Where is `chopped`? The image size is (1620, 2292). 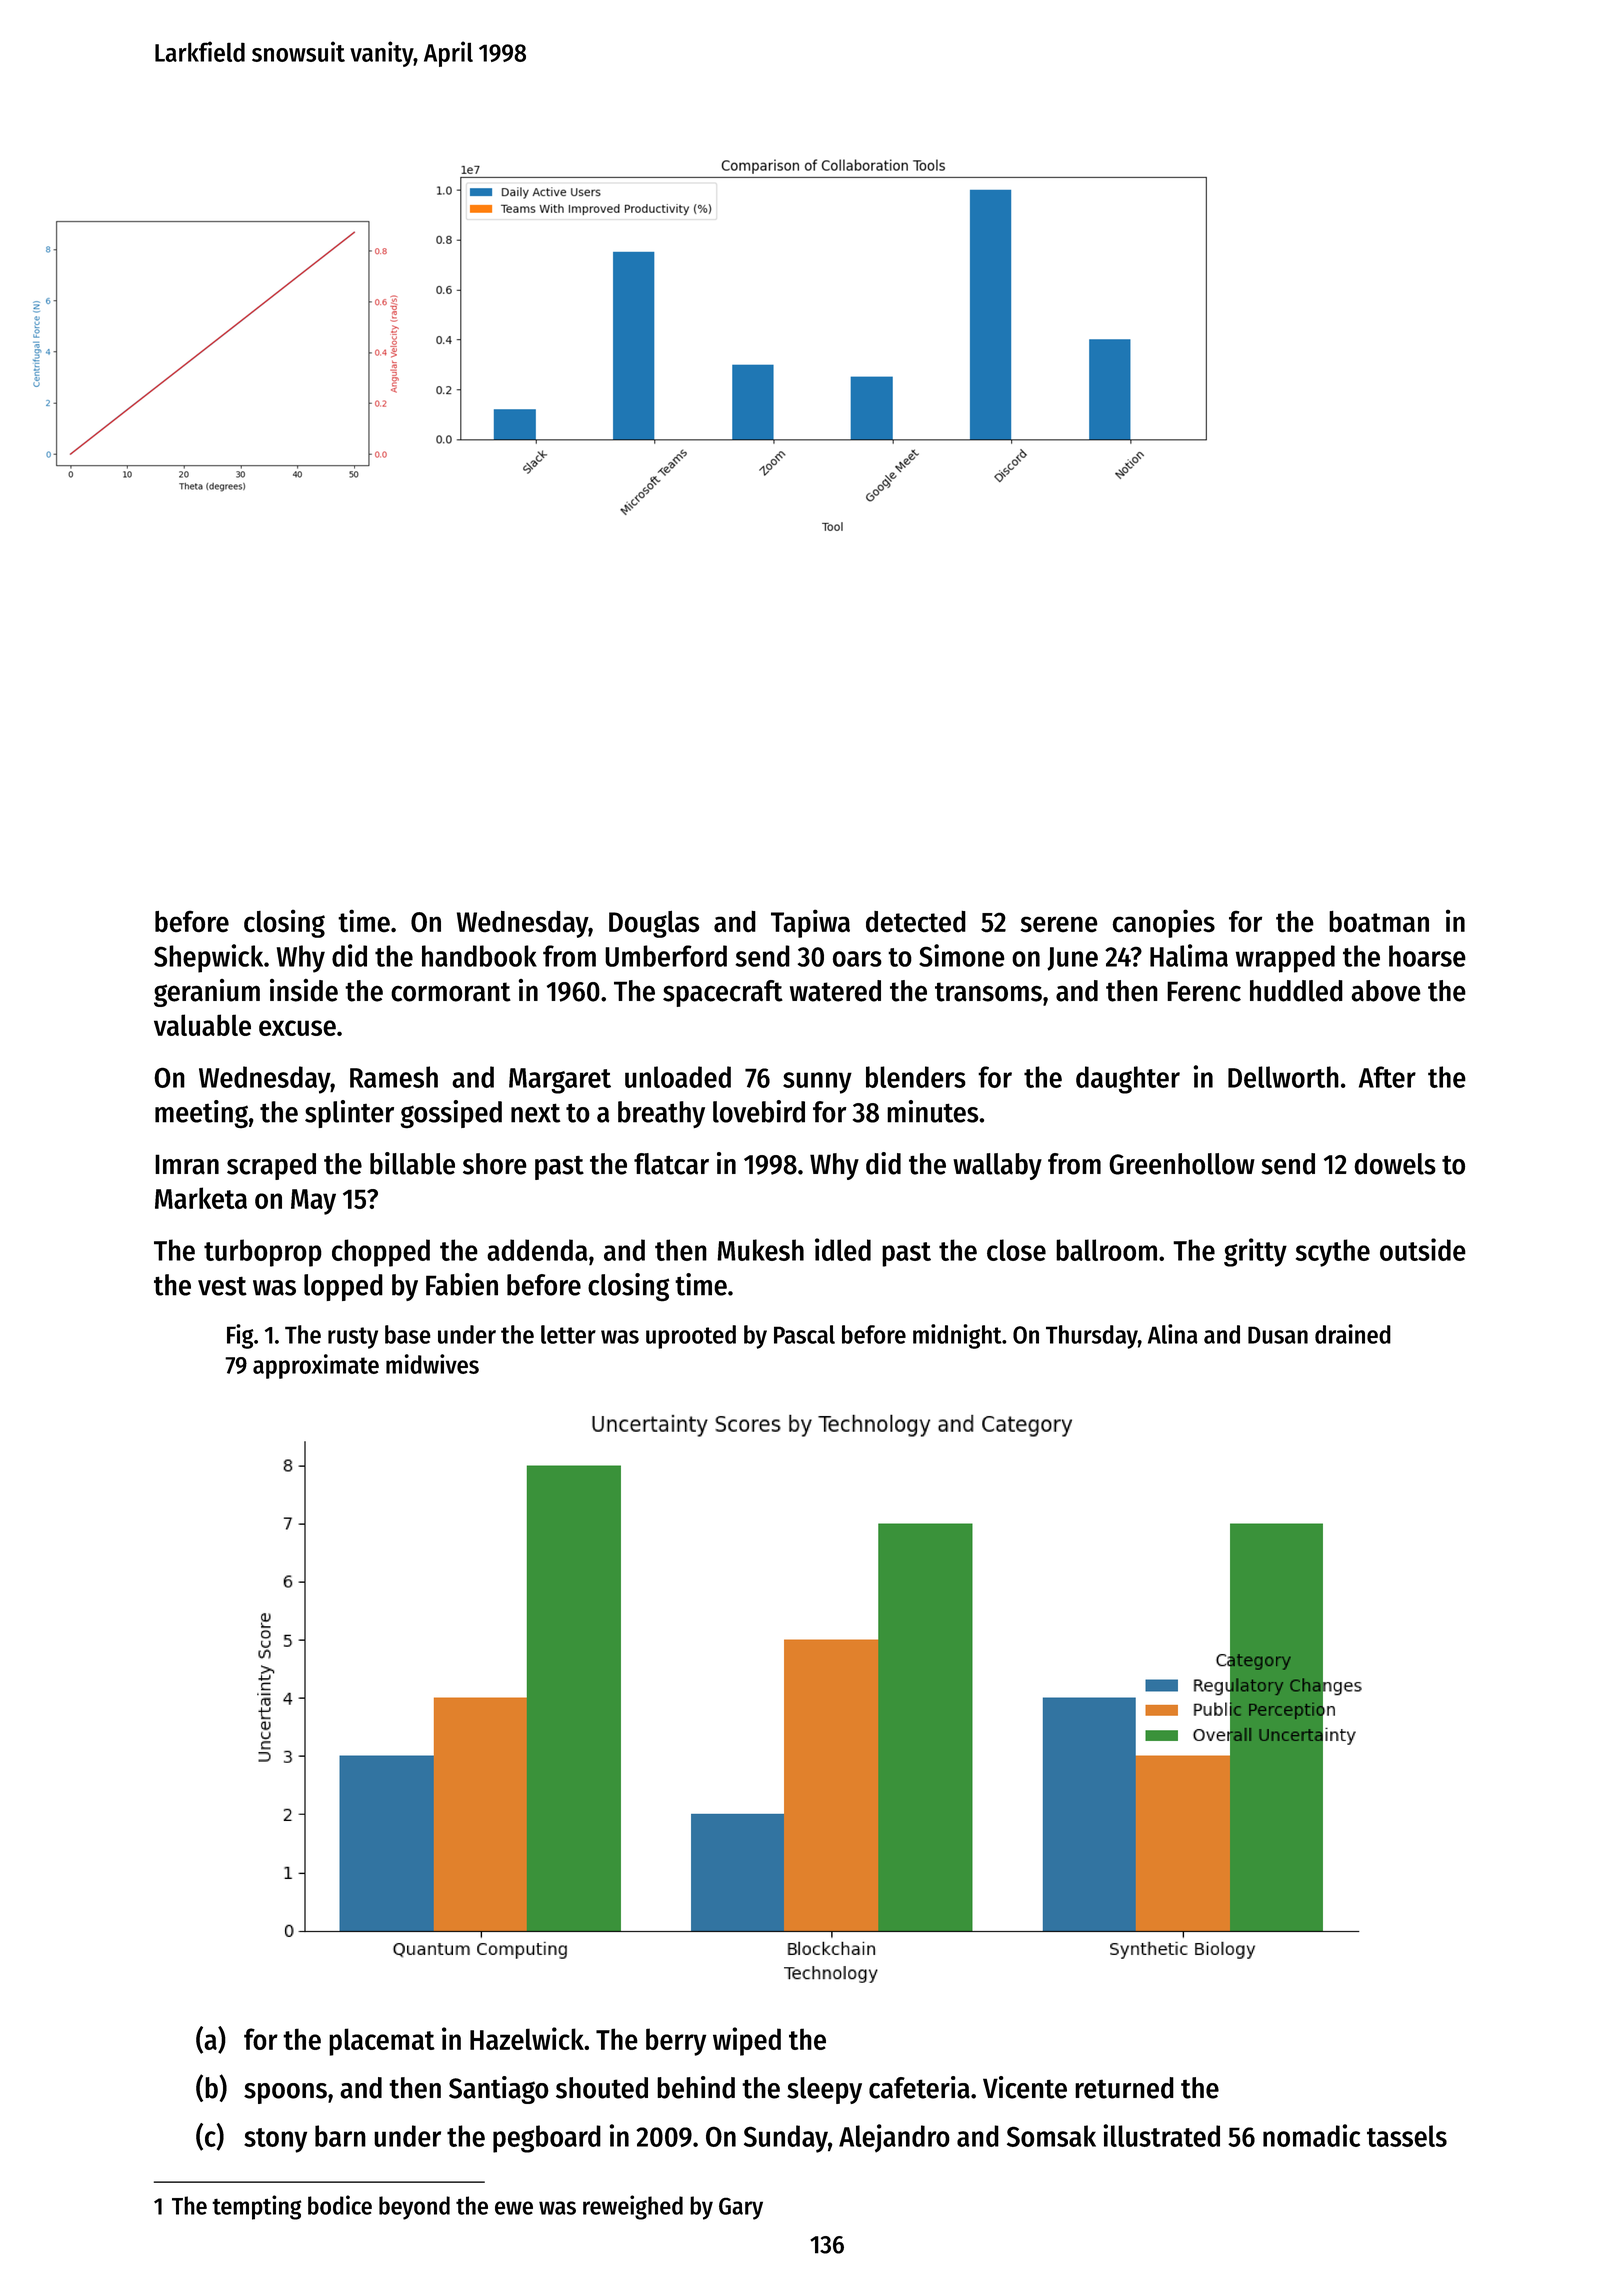 chopped is located at coordinates (381, 1253).
